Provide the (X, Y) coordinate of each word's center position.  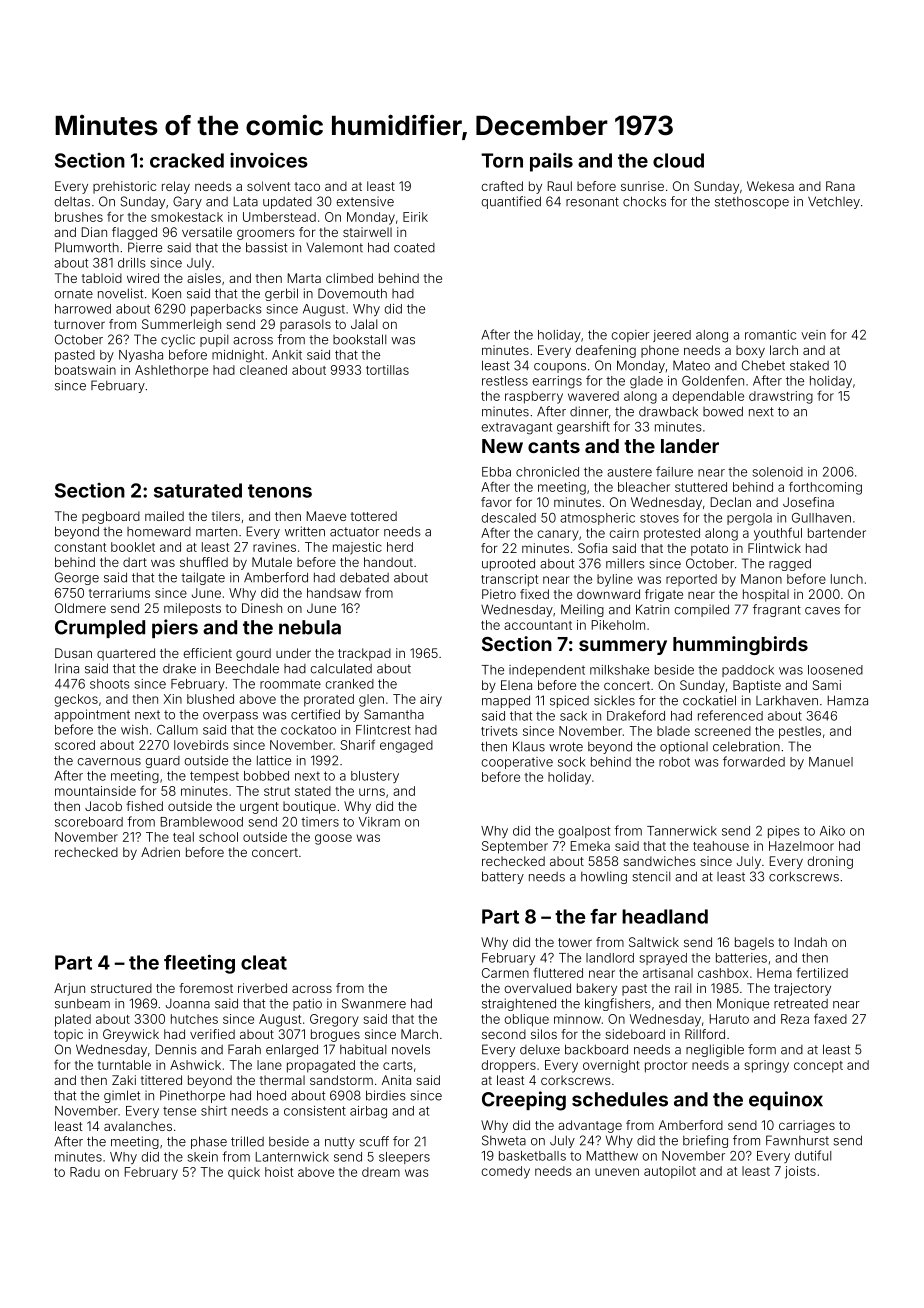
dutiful (813, 1155)
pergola (749, 519)
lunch (847, 579)
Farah (244, 1049)
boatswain (85, 370)
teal (183, 837)
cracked (187, 160)
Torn (502, 160)
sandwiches (659, 861)
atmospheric (597, 519)
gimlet (122, 1096)
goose (333, 839)
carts (398, 1065)
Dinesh (262, 608)
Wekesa (770, 186)
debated (364, 577)
